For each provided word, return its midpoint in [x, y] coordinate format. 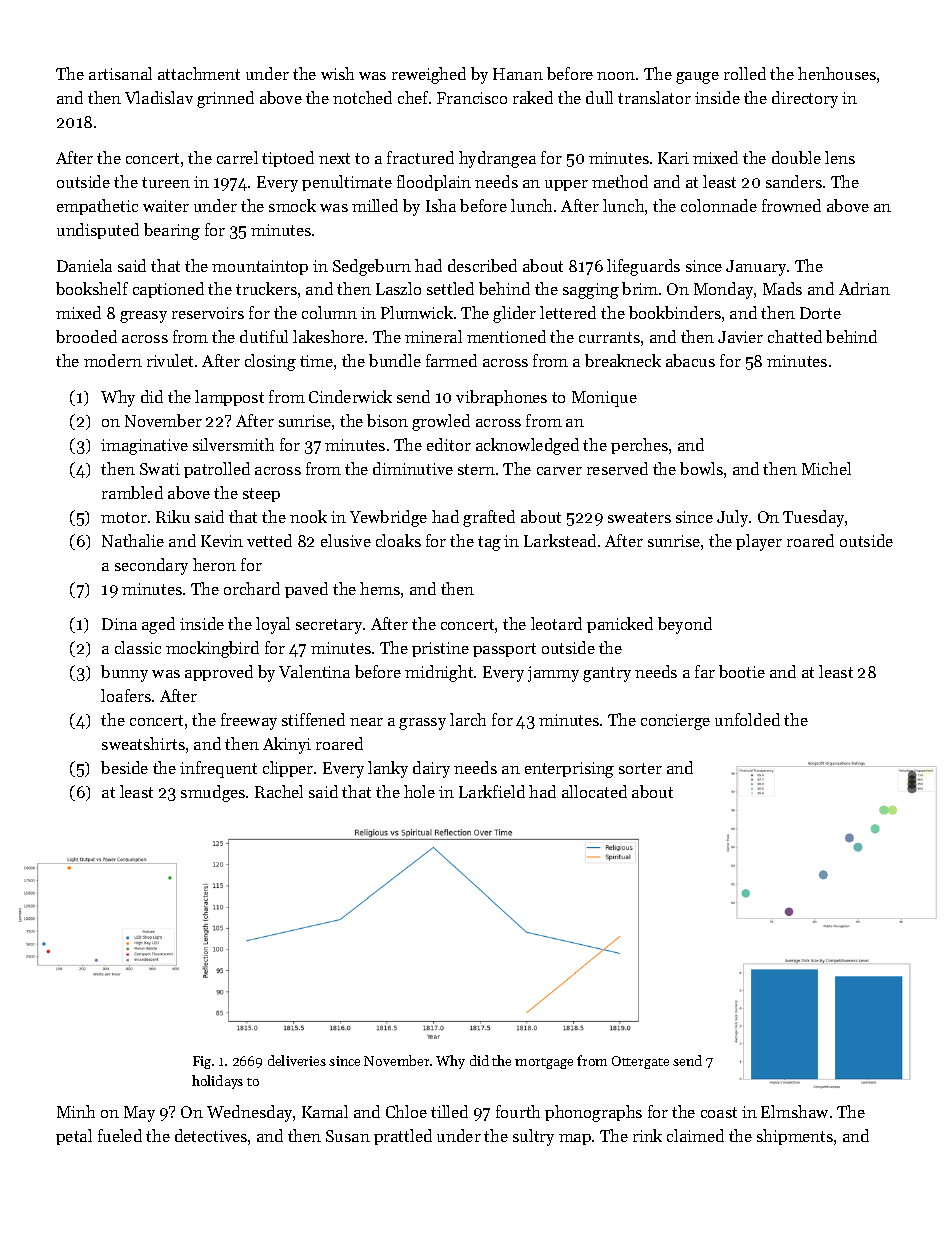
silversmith [233, 444]
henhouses [837, 73]
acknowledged [527, 446]
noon [616, 76]
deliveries [297, 1060]
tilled [449, 1111]
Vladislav [159, 97]
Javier [740, 337]
